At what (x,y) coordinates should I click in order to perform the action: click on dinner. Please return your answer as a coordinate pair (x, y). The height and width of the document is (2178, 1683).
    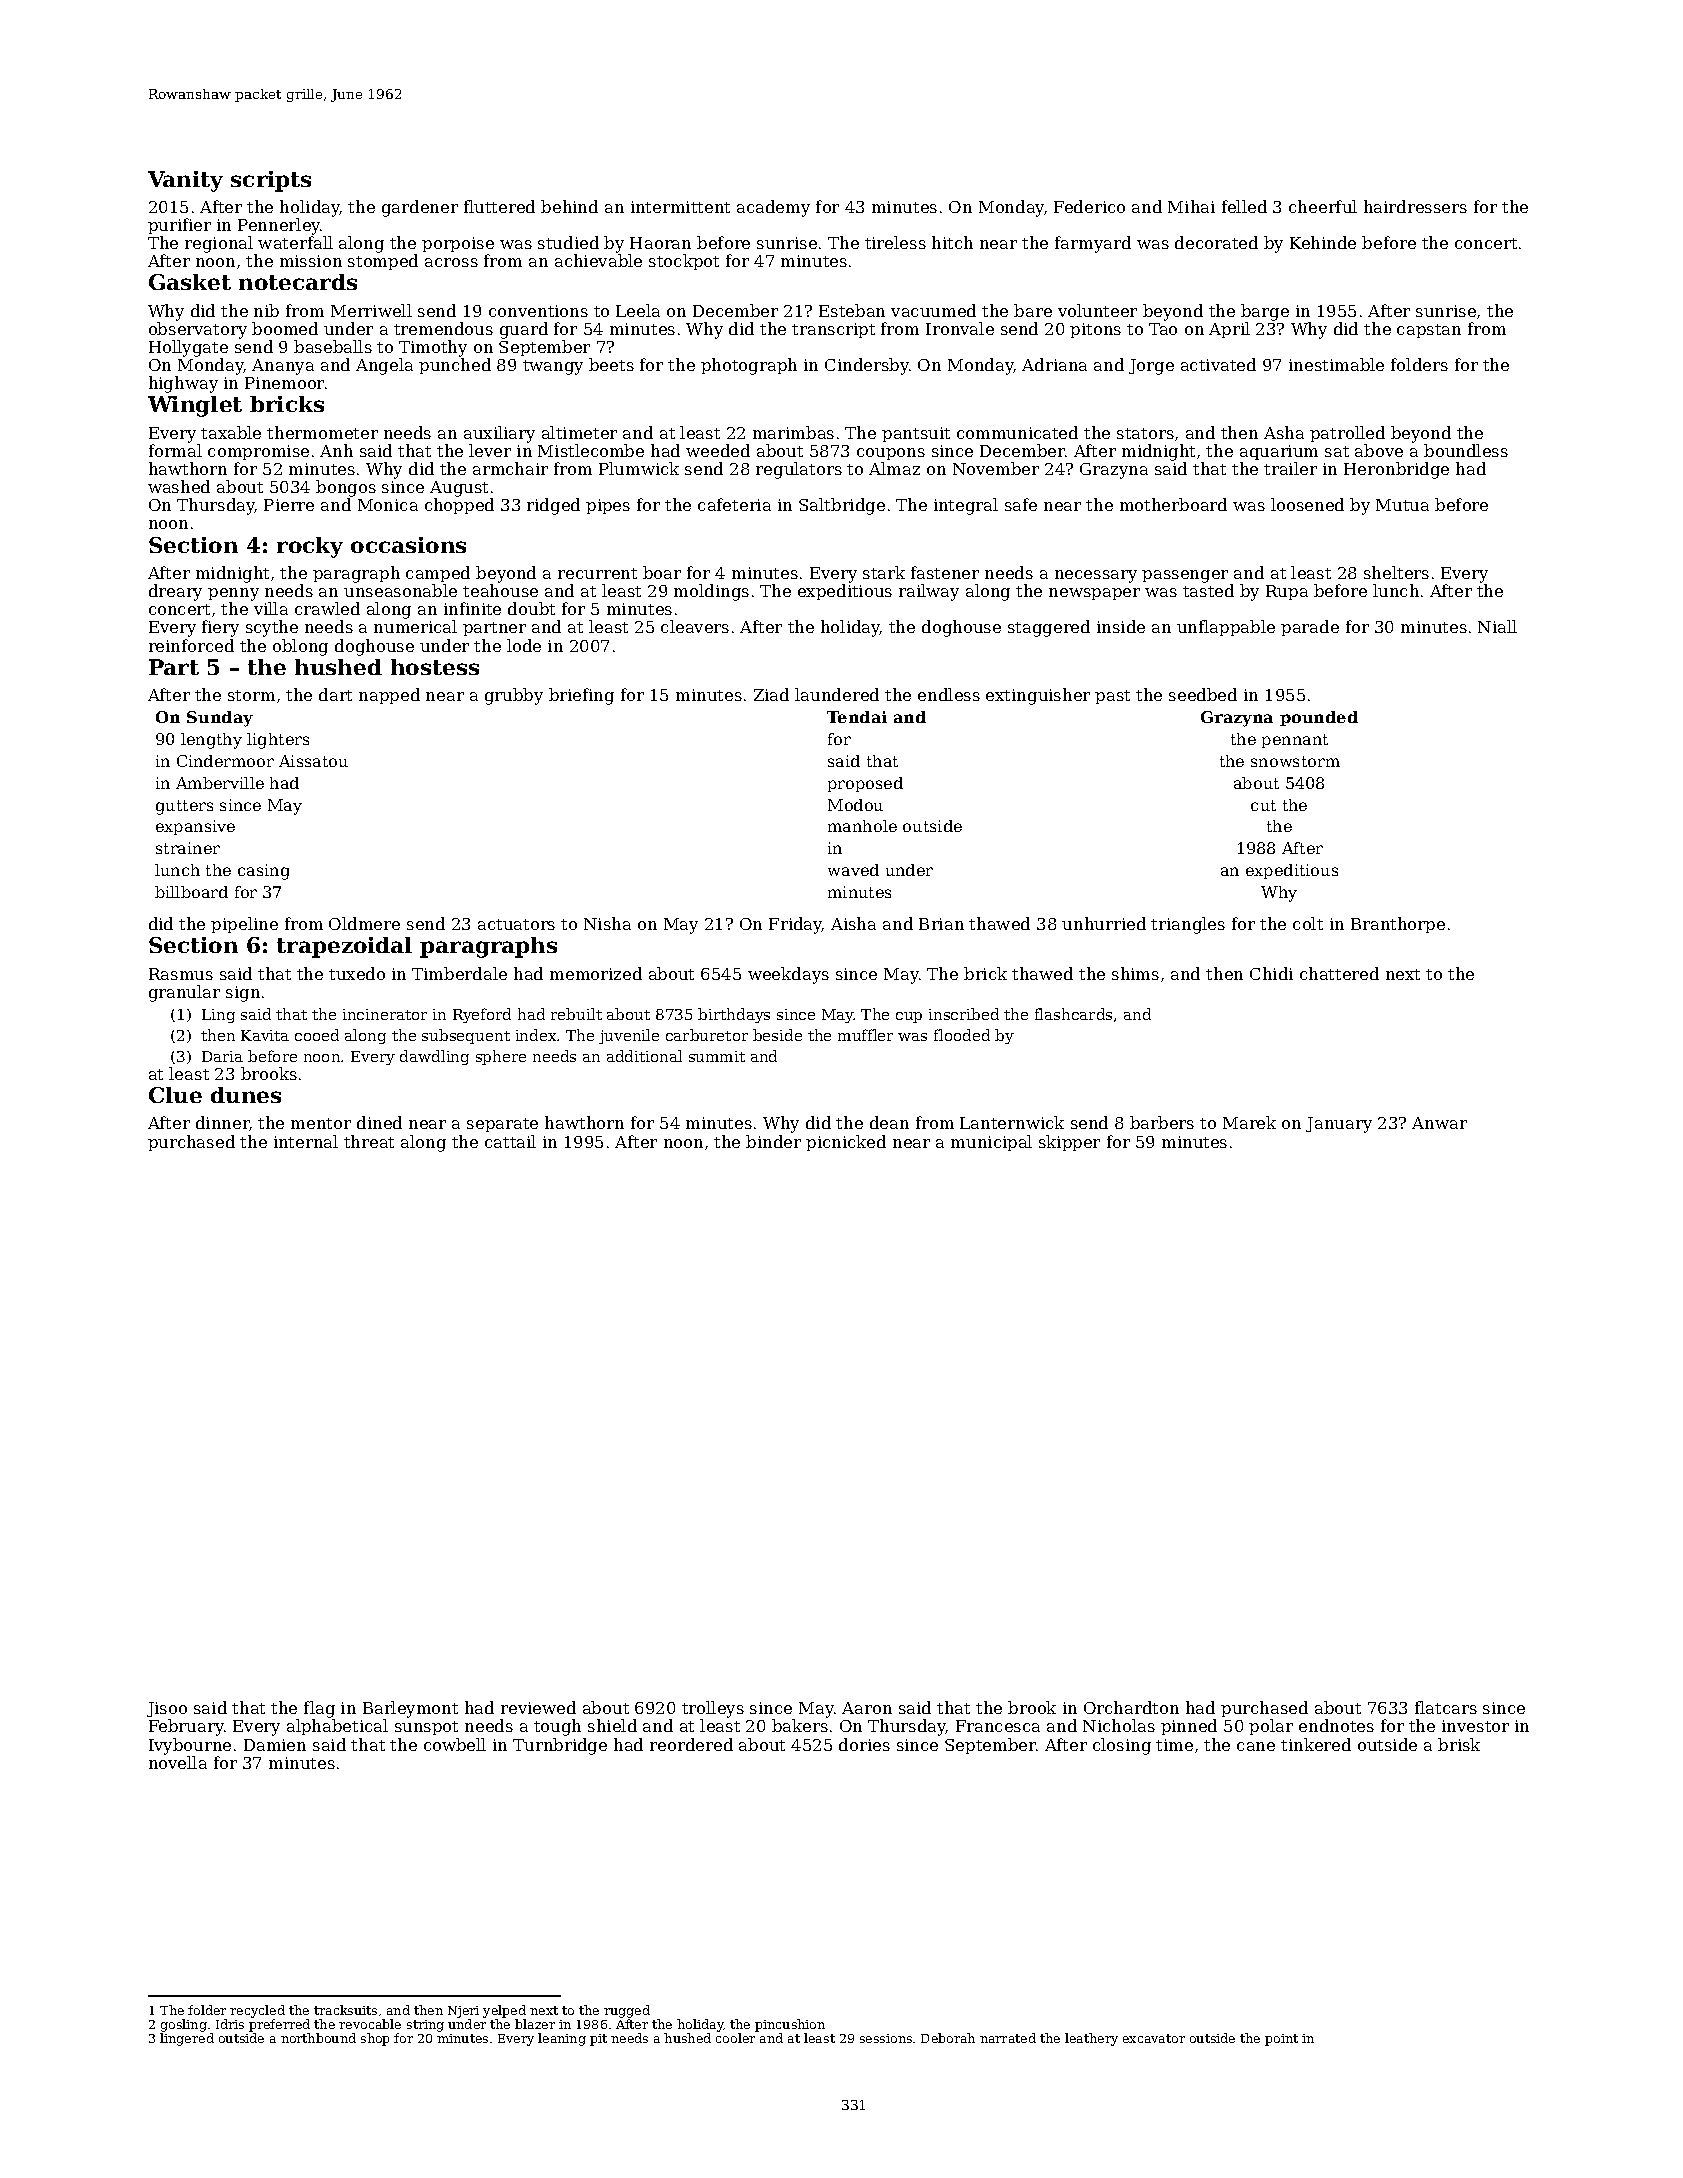
    Looking at the image, I should click on (222, 1122).
